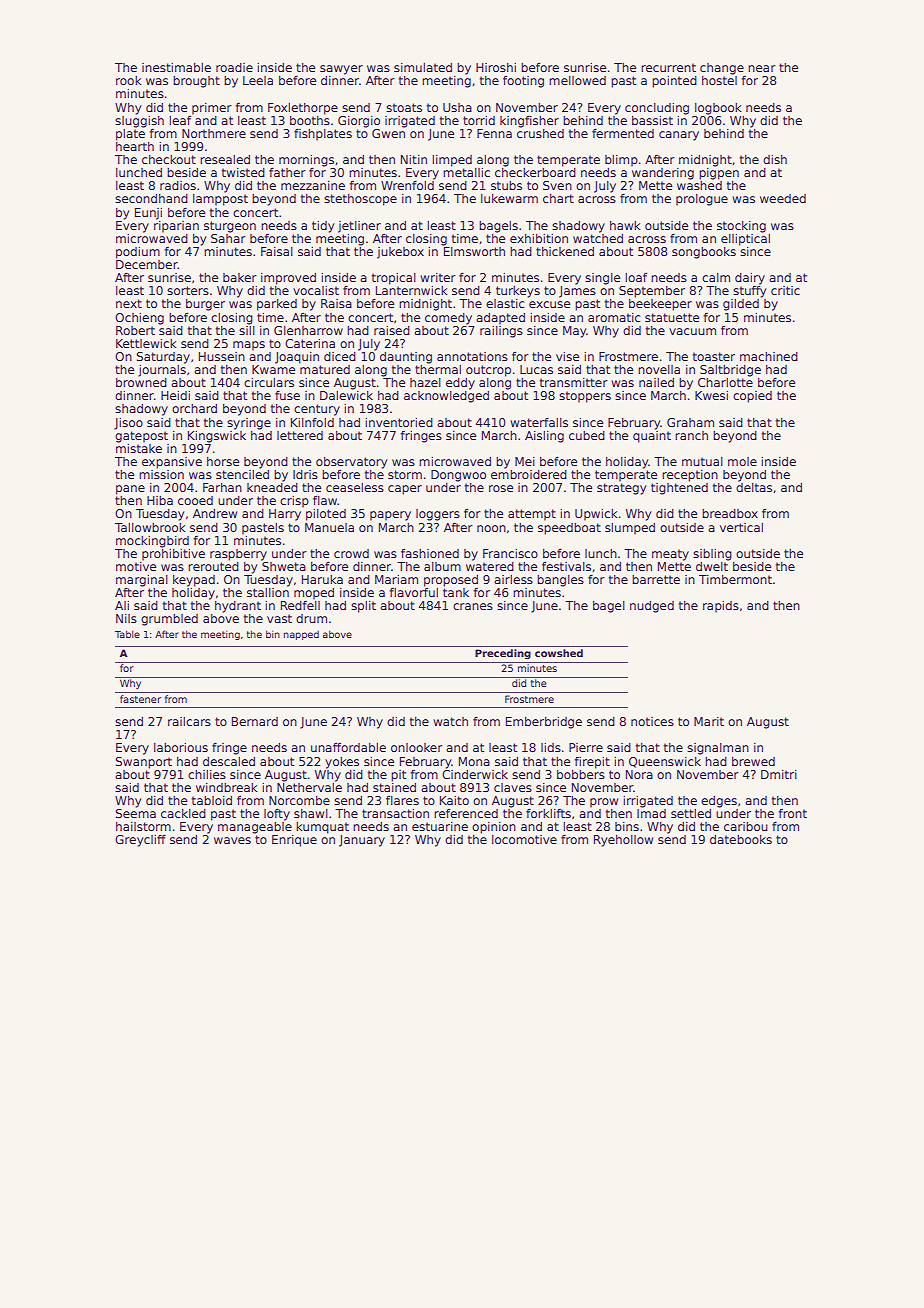  What do you see at coordinates (735, 579) in the page?
I see `Timbermont` at bounding box center [735, 579].
